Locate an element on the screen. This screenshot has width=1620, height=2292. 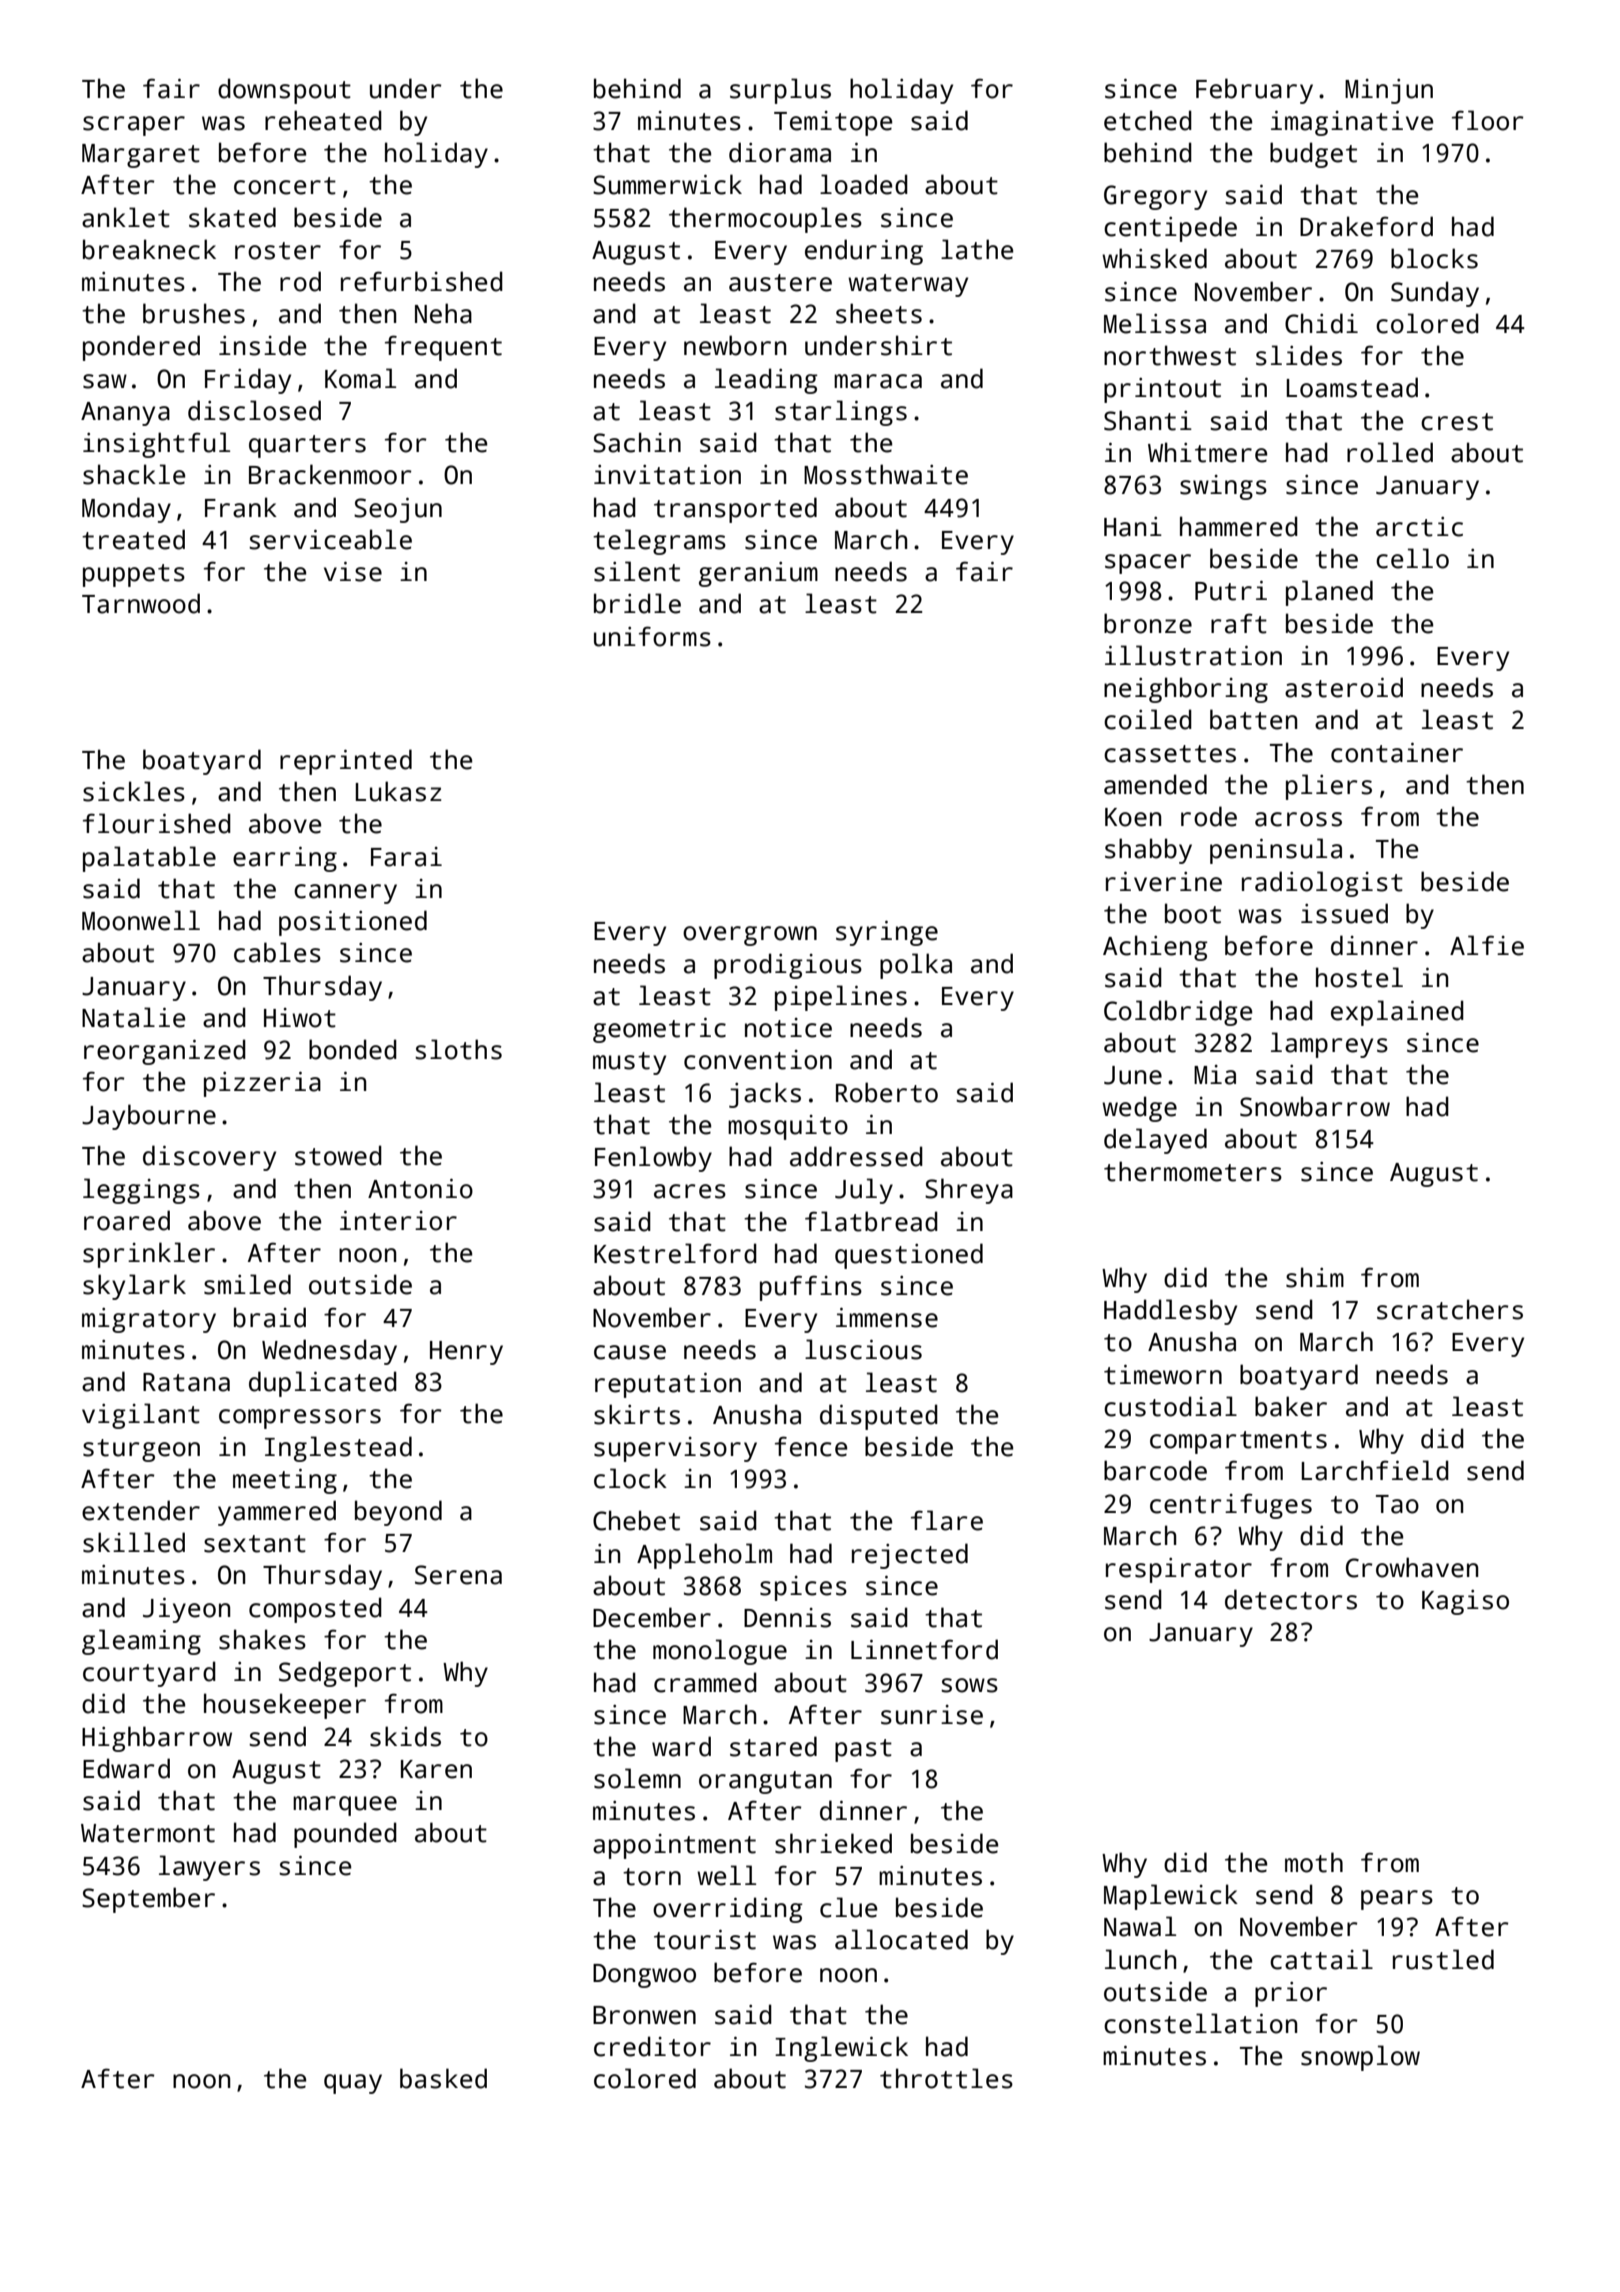
Summerwick is located at coordinates (667, 184).
